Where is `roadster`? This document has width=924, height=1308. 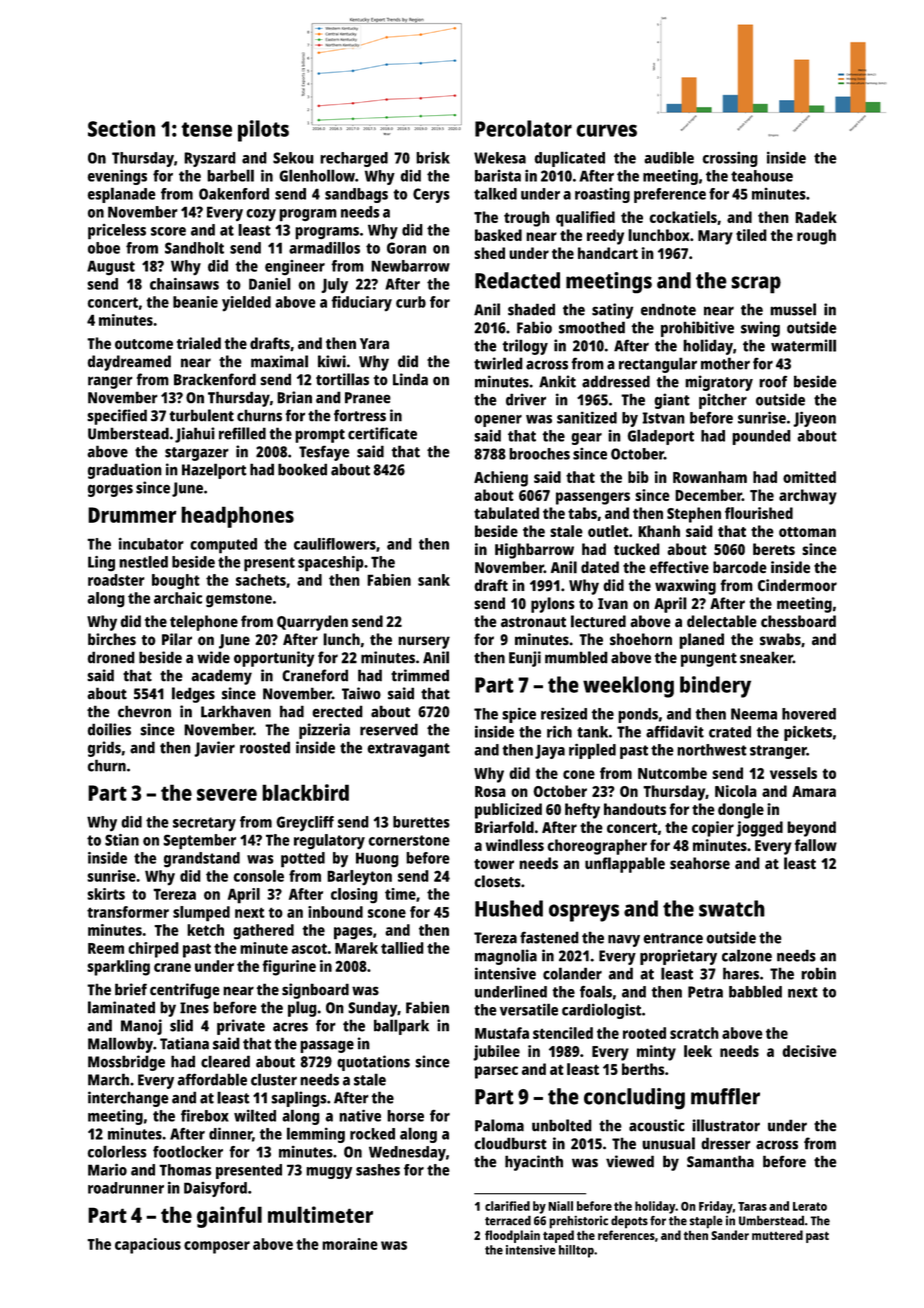 roadster is located at coordinates (116, 580).
